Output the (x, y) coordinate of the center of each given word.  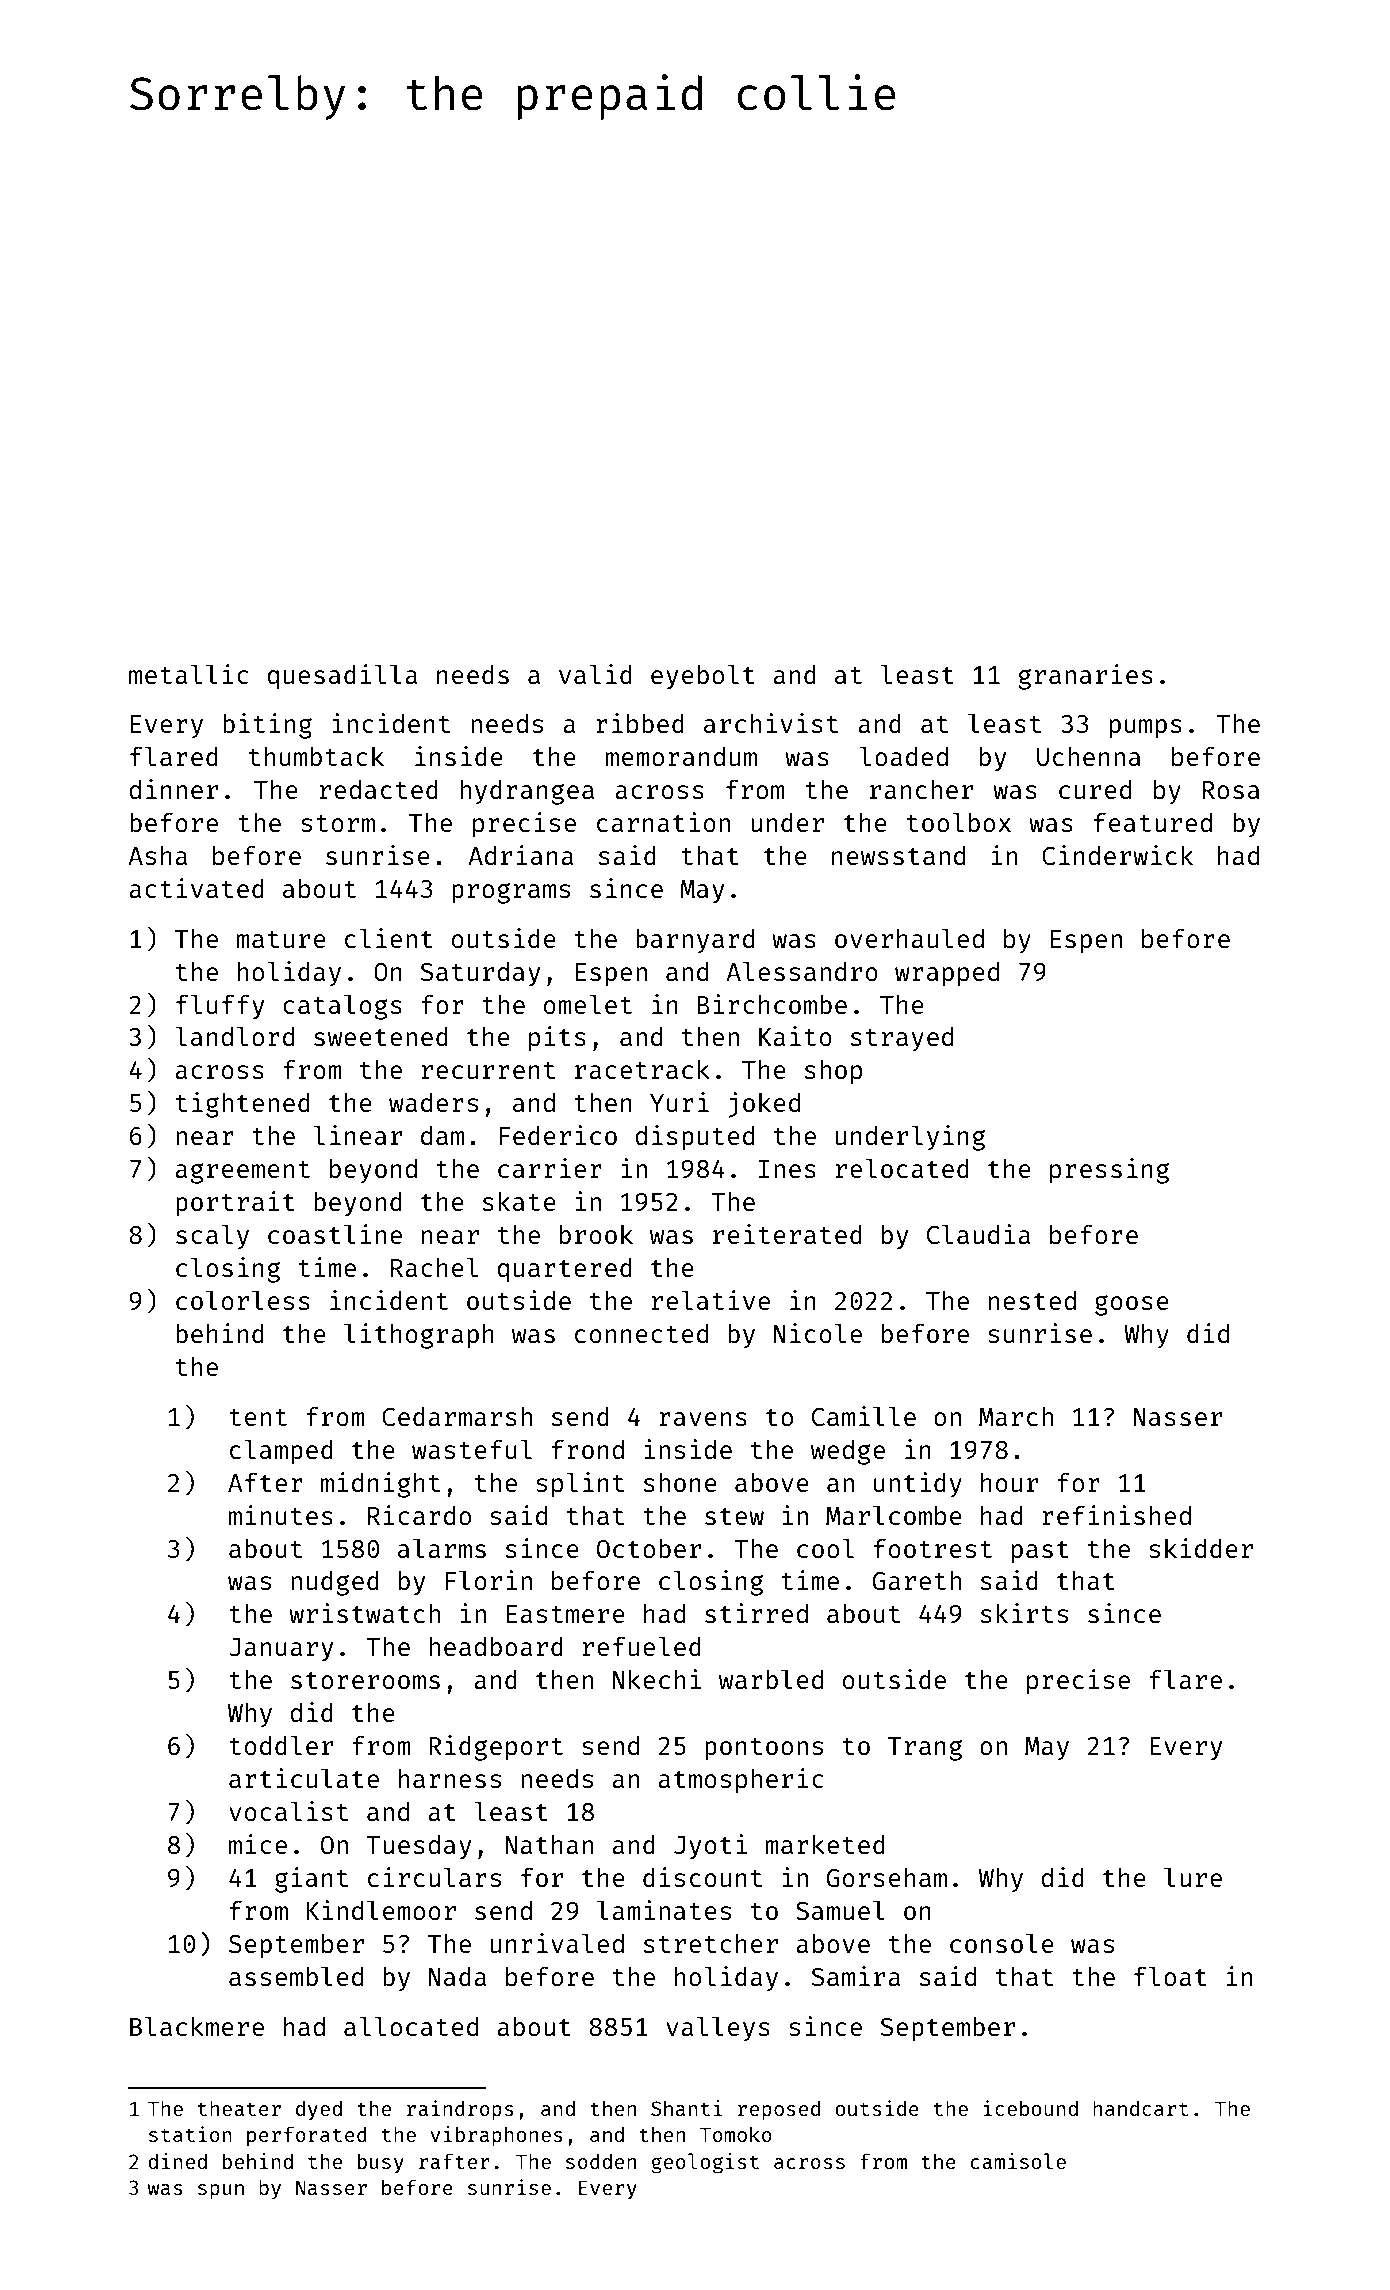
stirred (756, 1613)
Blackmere (197, 2026)
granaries (1085, 677)
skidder (1201, 1548)
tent (258, 1417)
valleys (718, 2029)
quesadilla (342, 677)
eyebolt (703, 677)
